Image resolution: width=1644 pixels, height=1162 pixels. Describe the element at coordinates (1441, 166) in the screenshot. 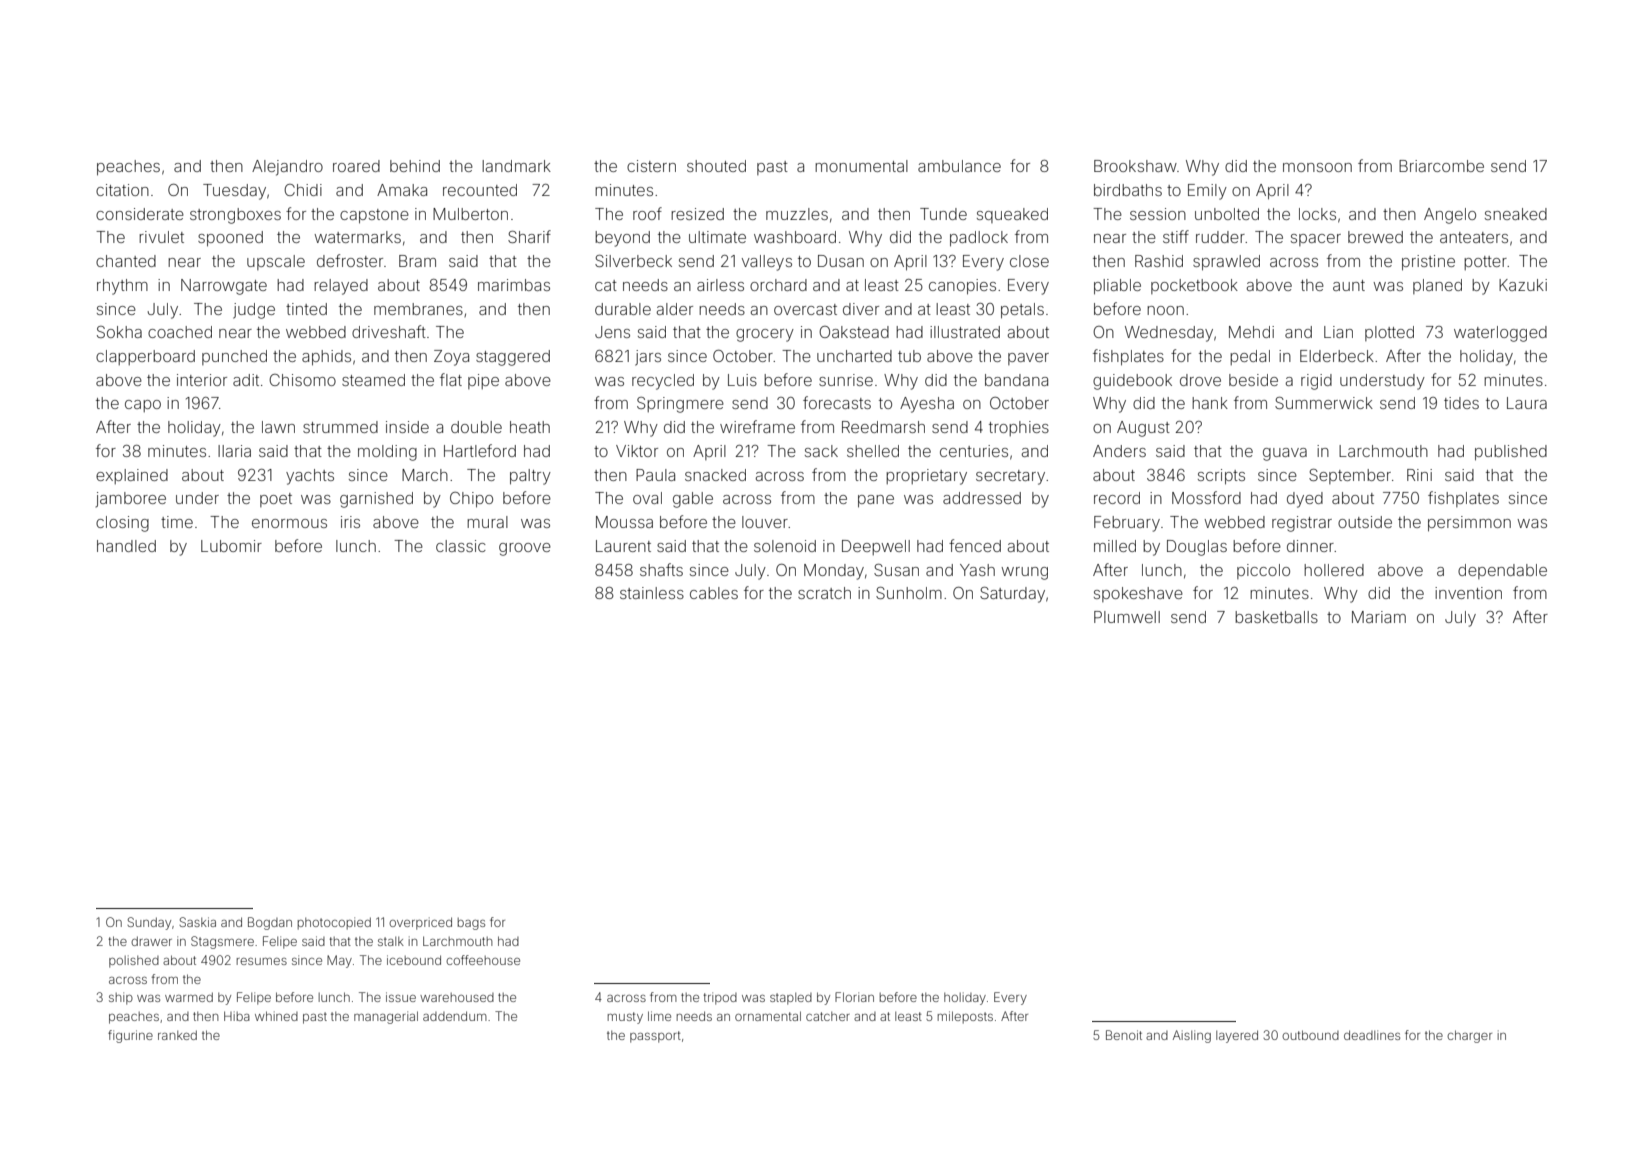

I see `Briarcombe` at that location.
